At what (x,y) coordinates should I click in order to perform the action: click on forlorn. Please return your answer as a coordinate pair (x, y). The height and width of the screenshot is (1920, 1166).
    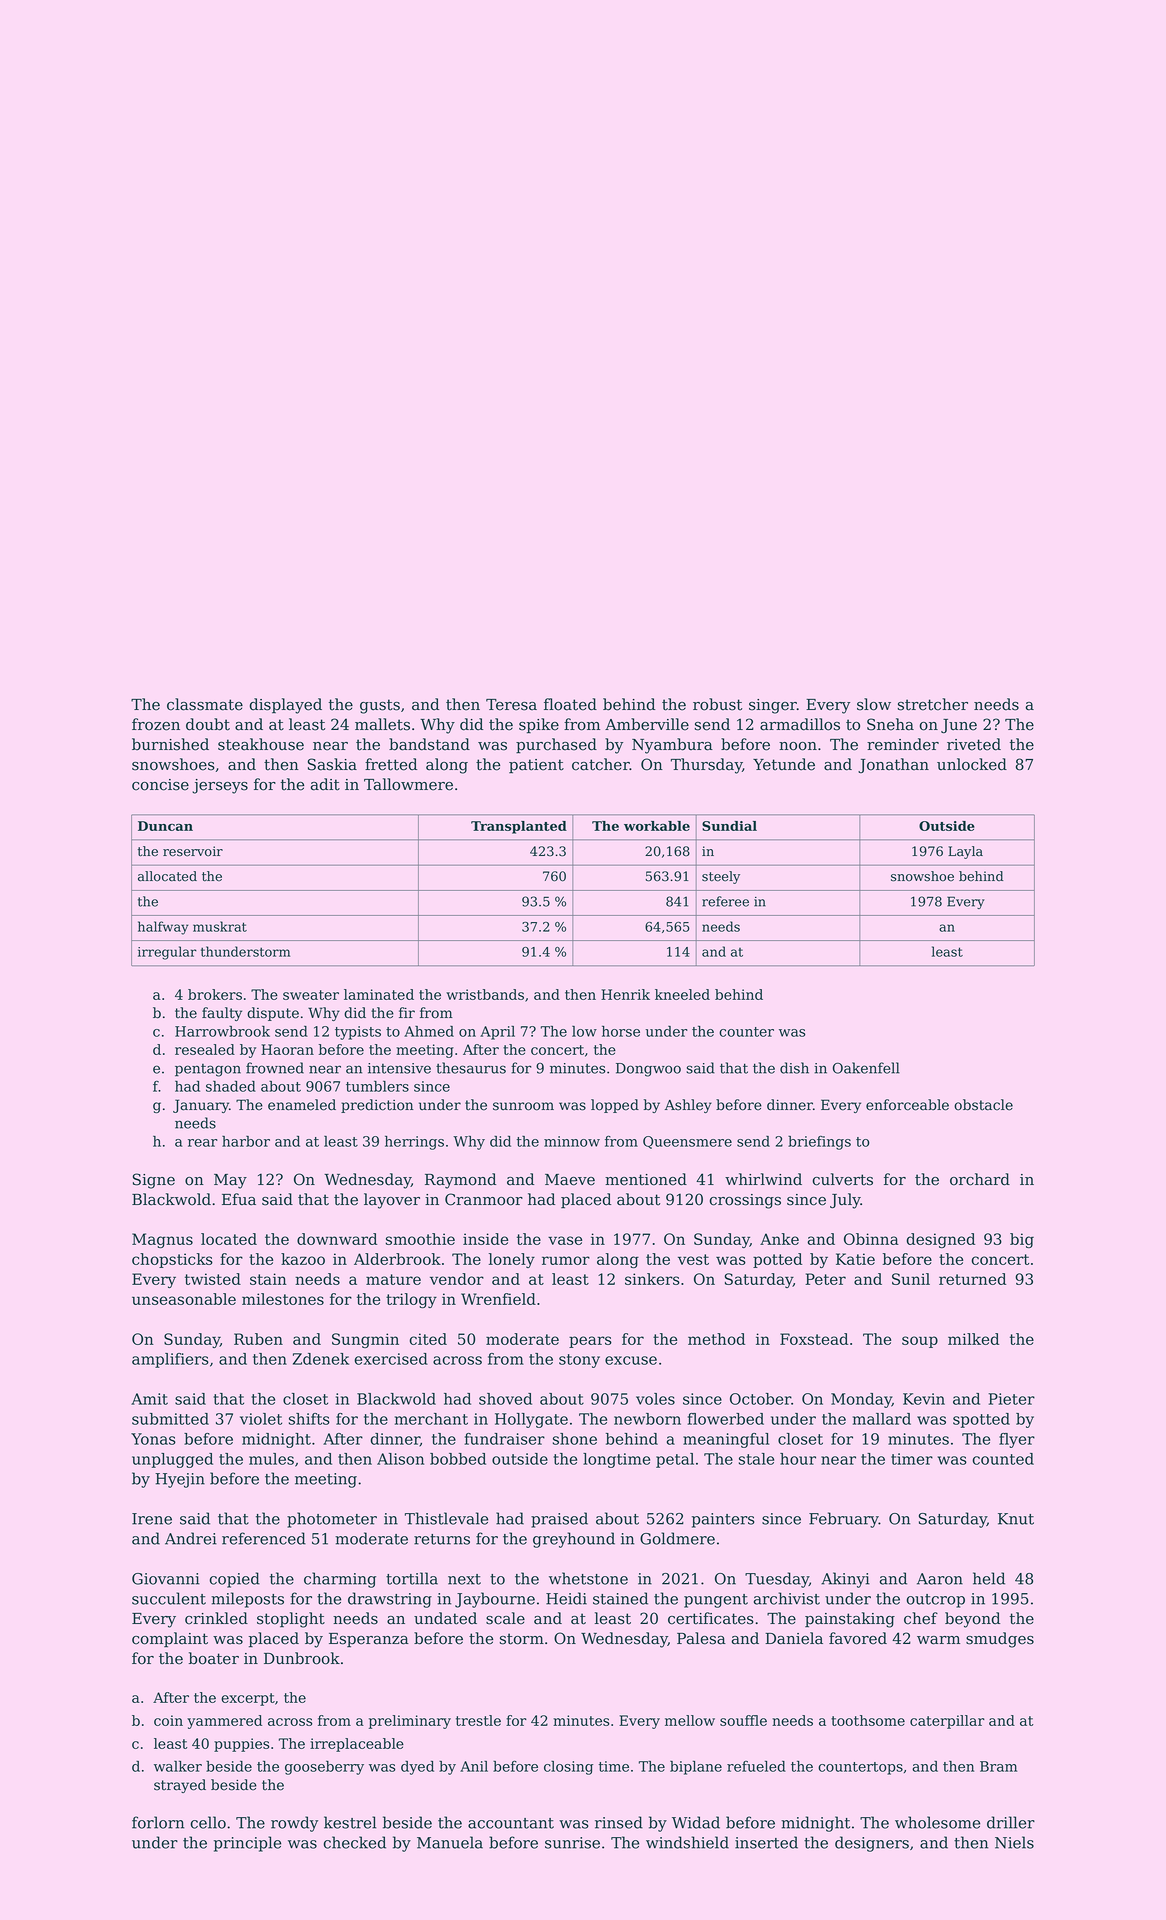
    Looking at the image, I should click on (158, 1822).
